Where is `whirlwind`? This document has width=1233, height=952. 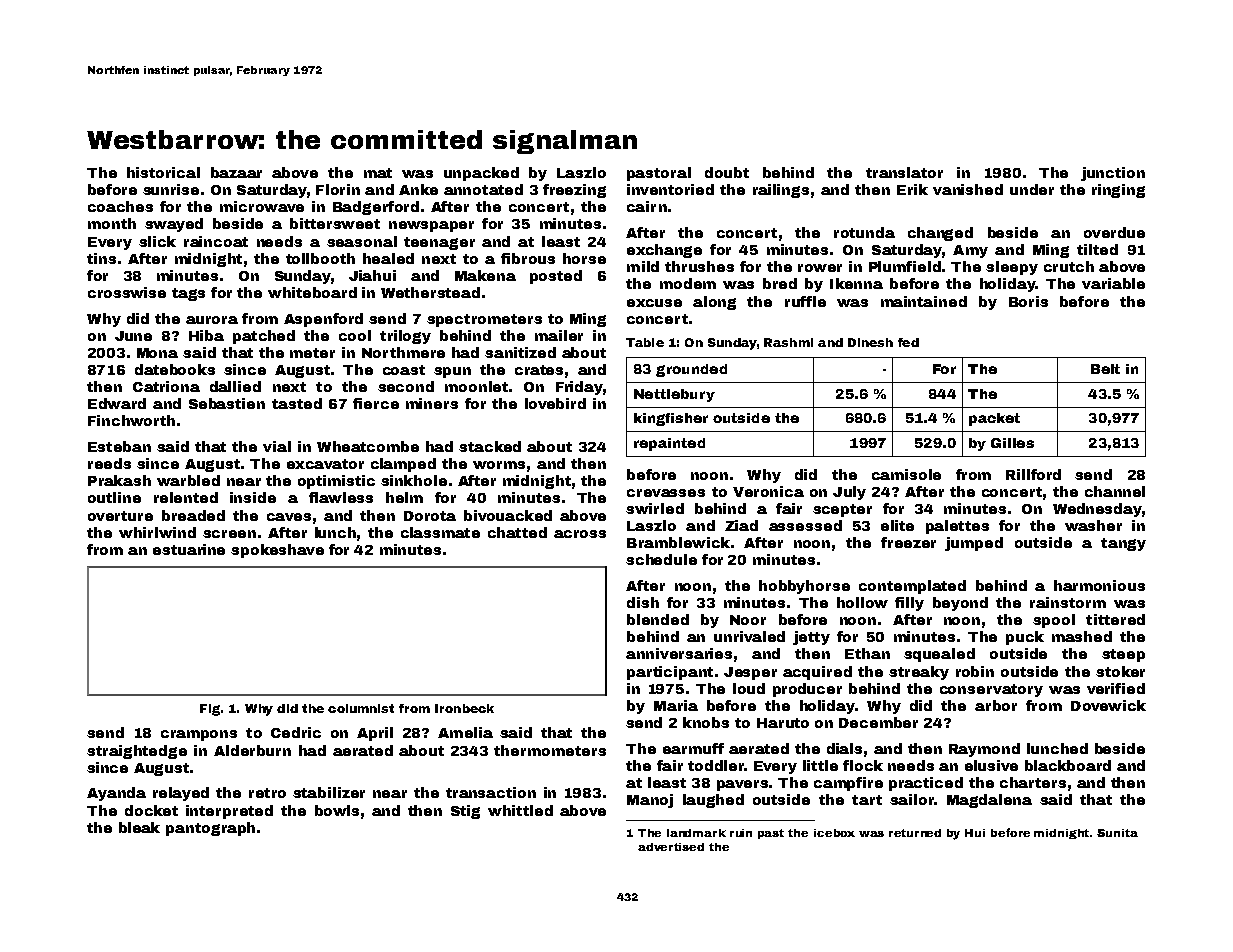
whirlwind is located at coordinates (157, 532).
